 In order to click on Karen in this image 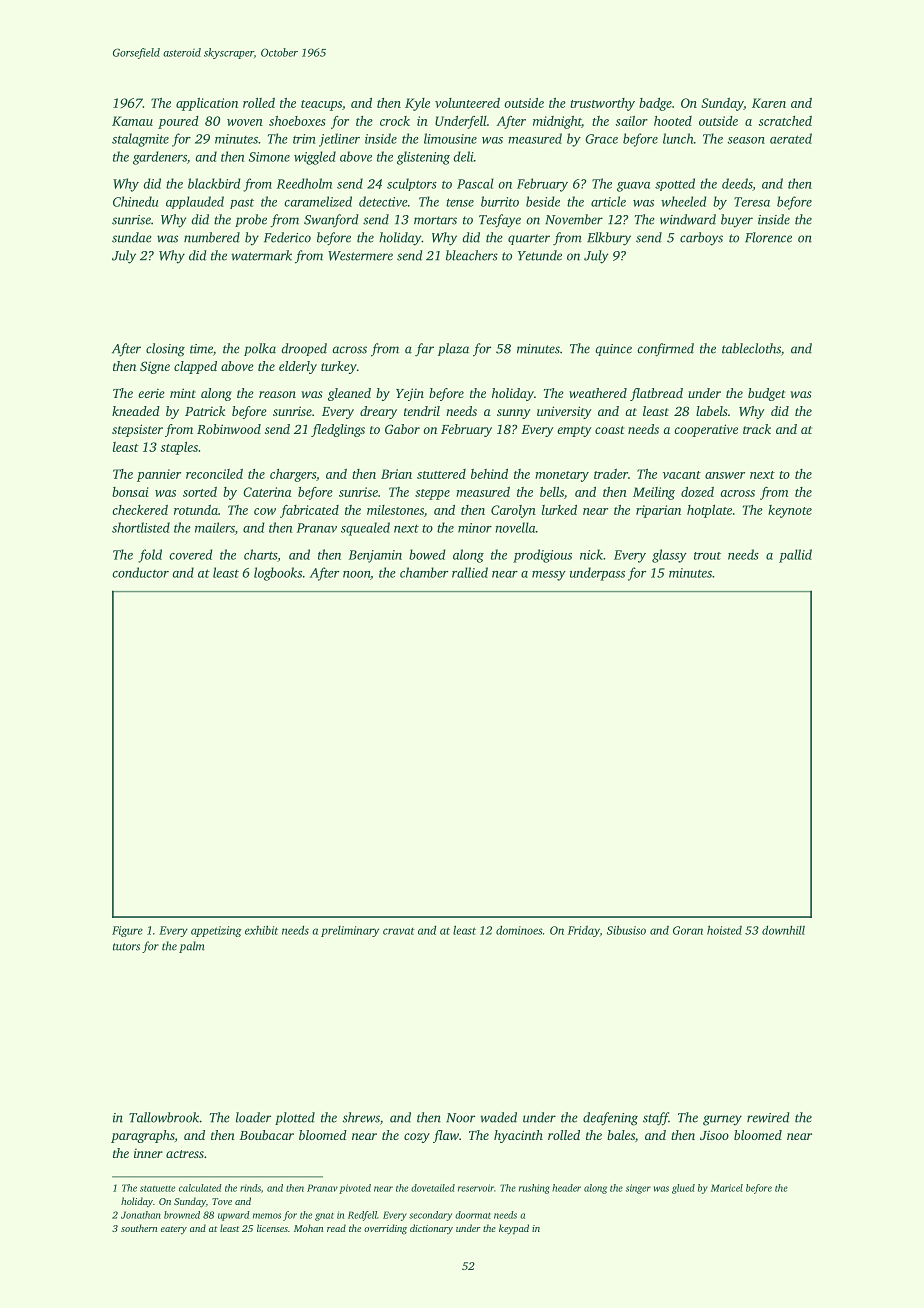, I will do `click(769, 103)`.
